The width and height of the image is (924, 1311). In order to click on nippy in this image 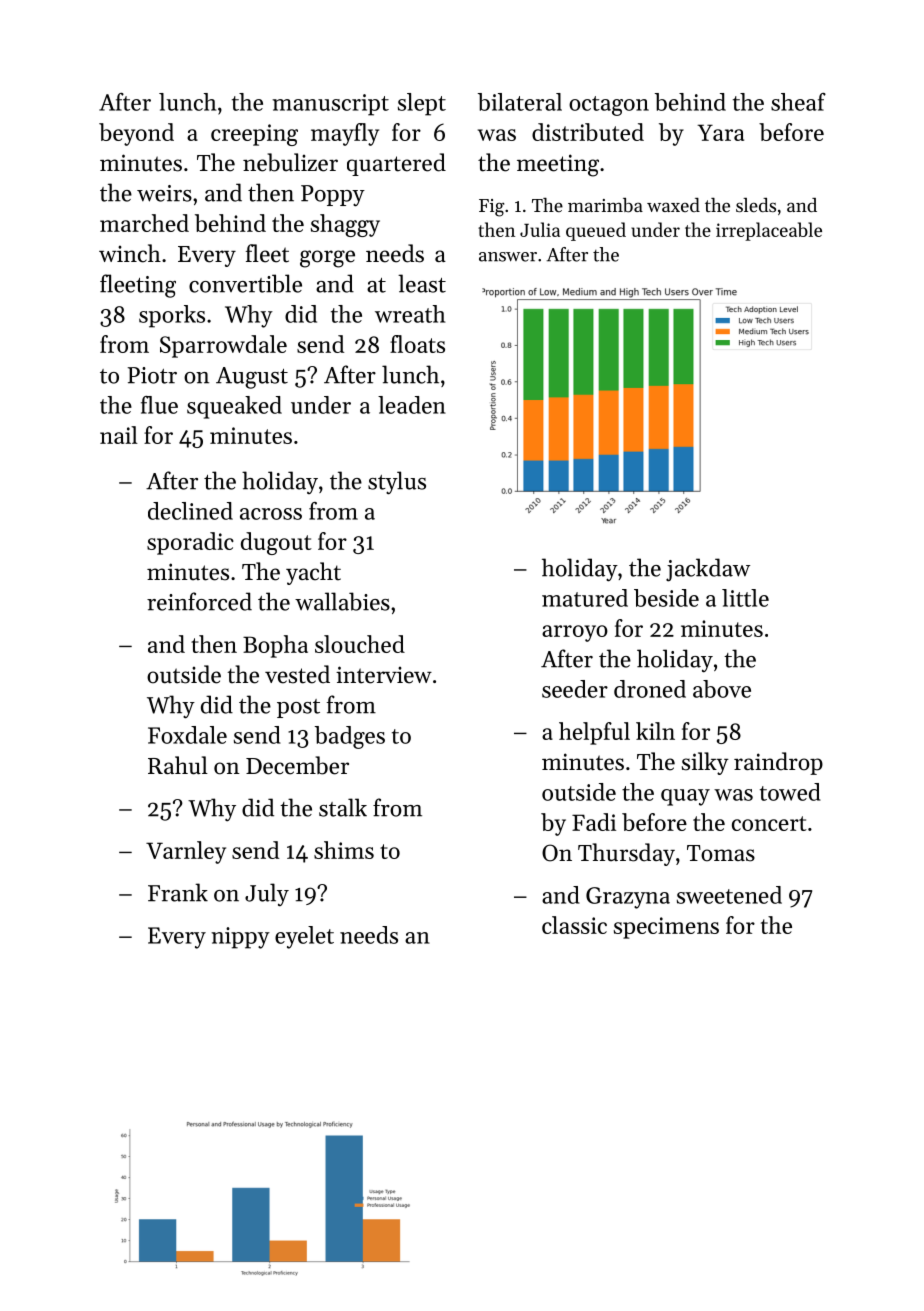, I will do `click(240, 938)`.
